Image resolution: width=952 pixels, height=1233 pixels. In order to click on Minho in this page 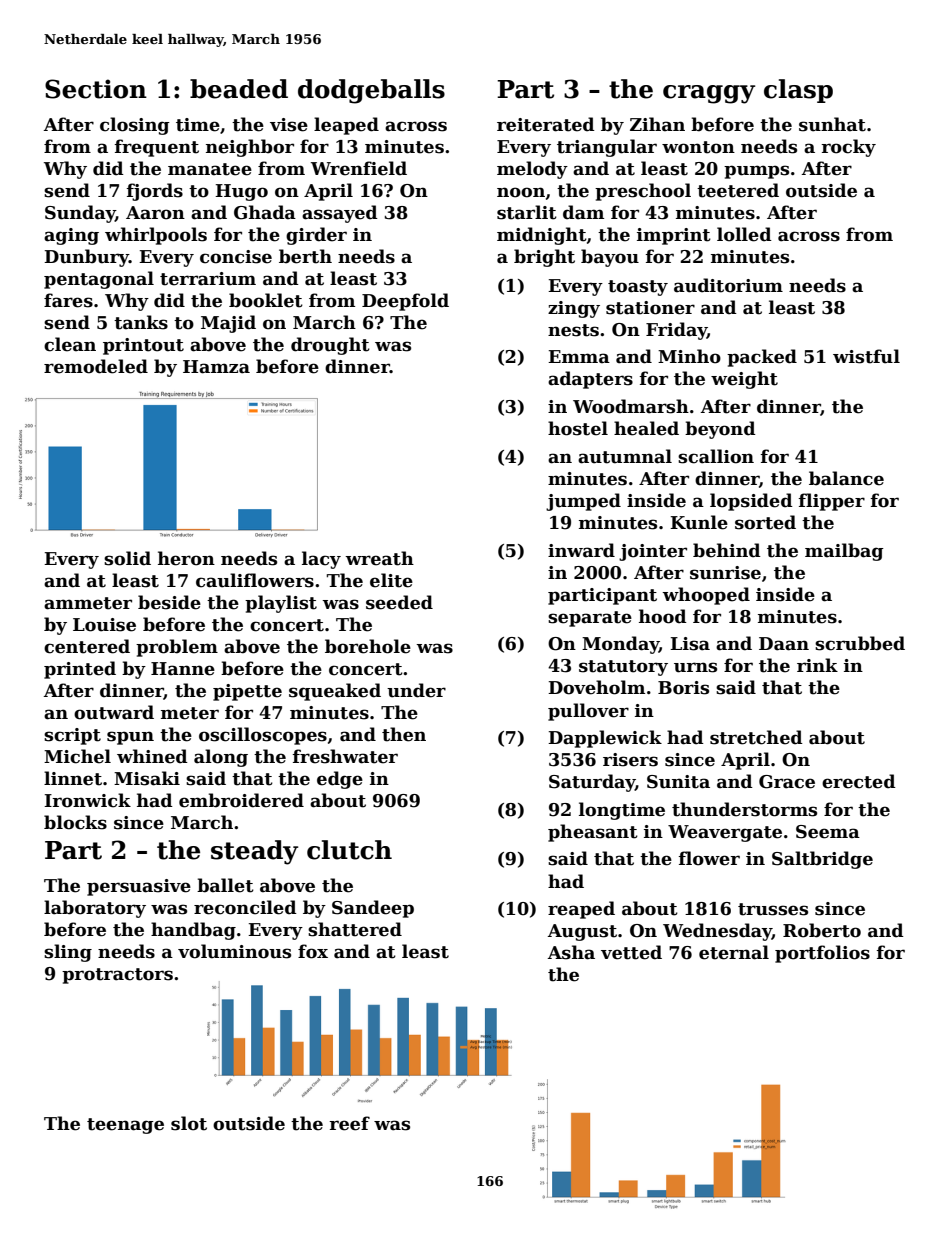, I will do `click(689, 356)`.
